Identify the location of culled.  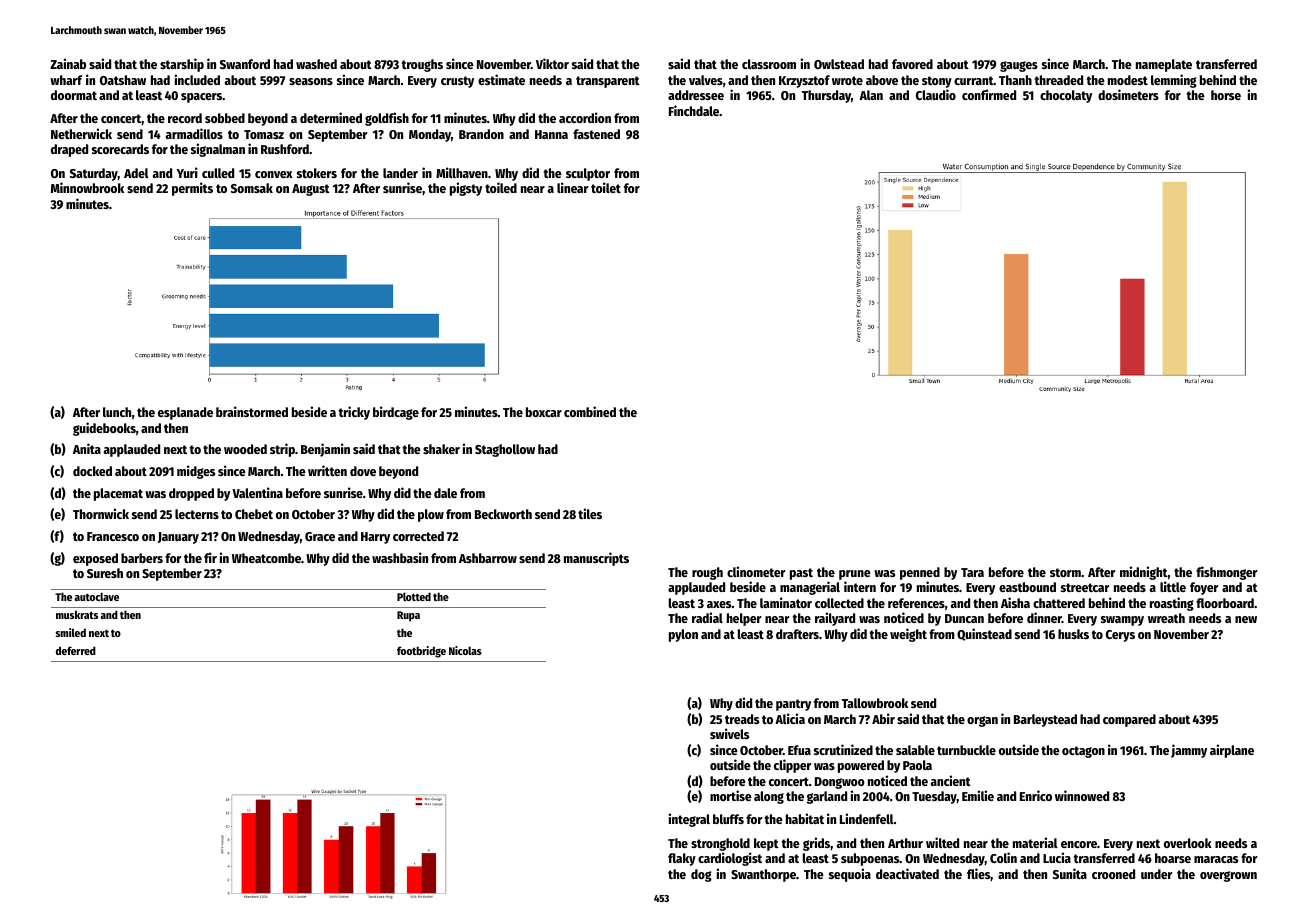
(218, 173).
